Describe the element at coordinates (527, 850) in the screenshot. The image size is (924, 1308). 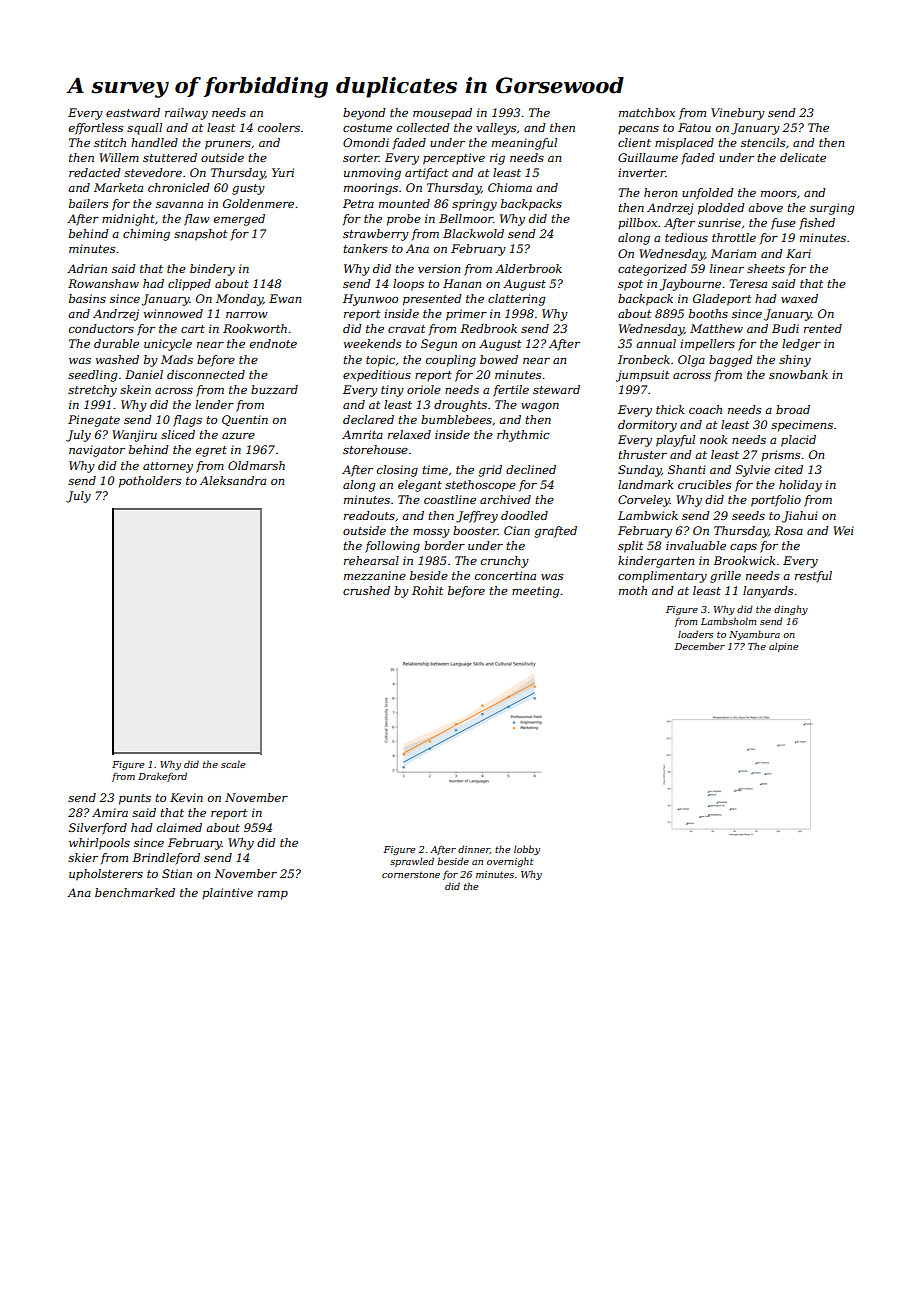
I see `lobby` at that location.
